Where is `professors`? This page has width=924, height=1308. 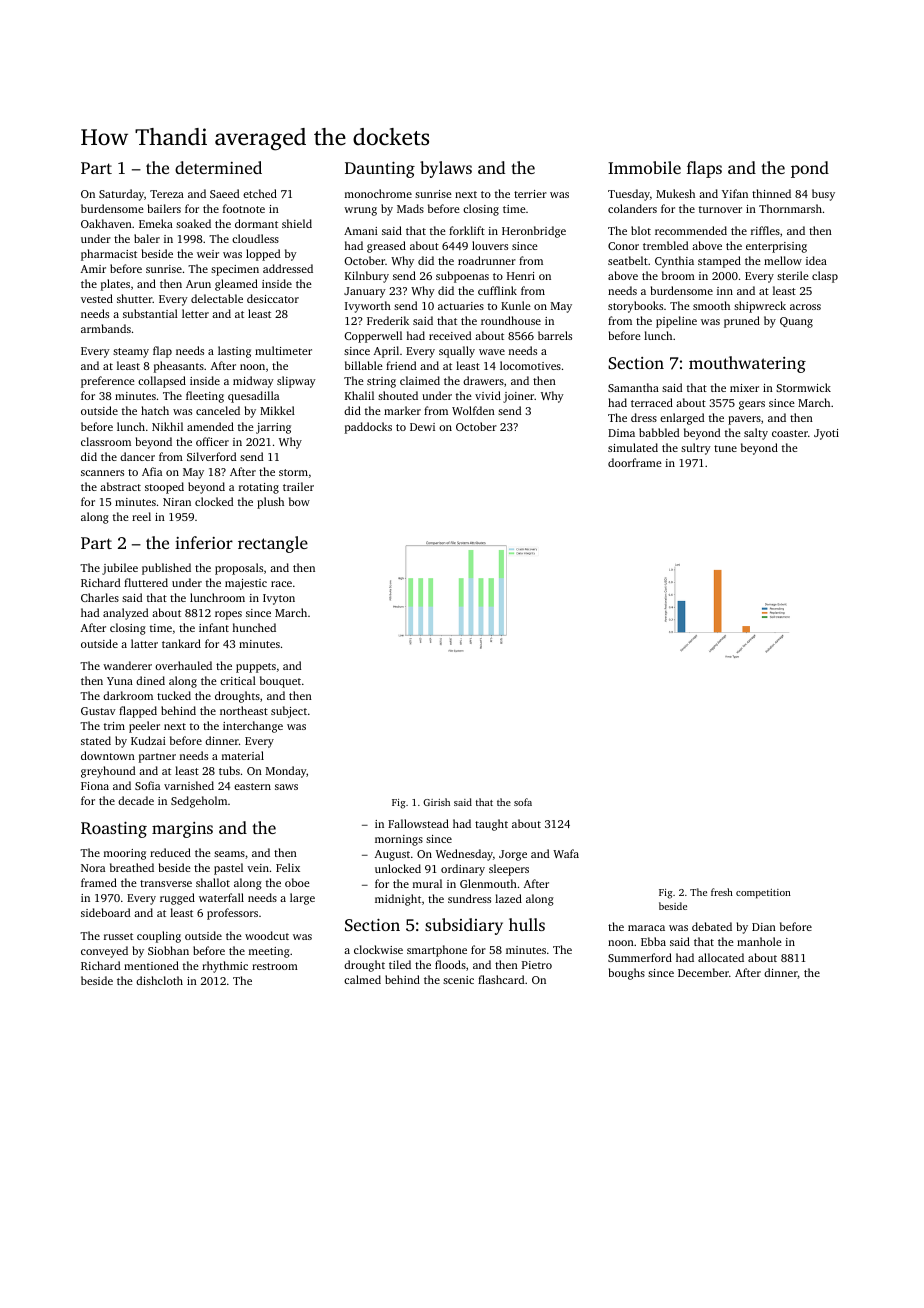 professors is located at coordinates (232, 914).
